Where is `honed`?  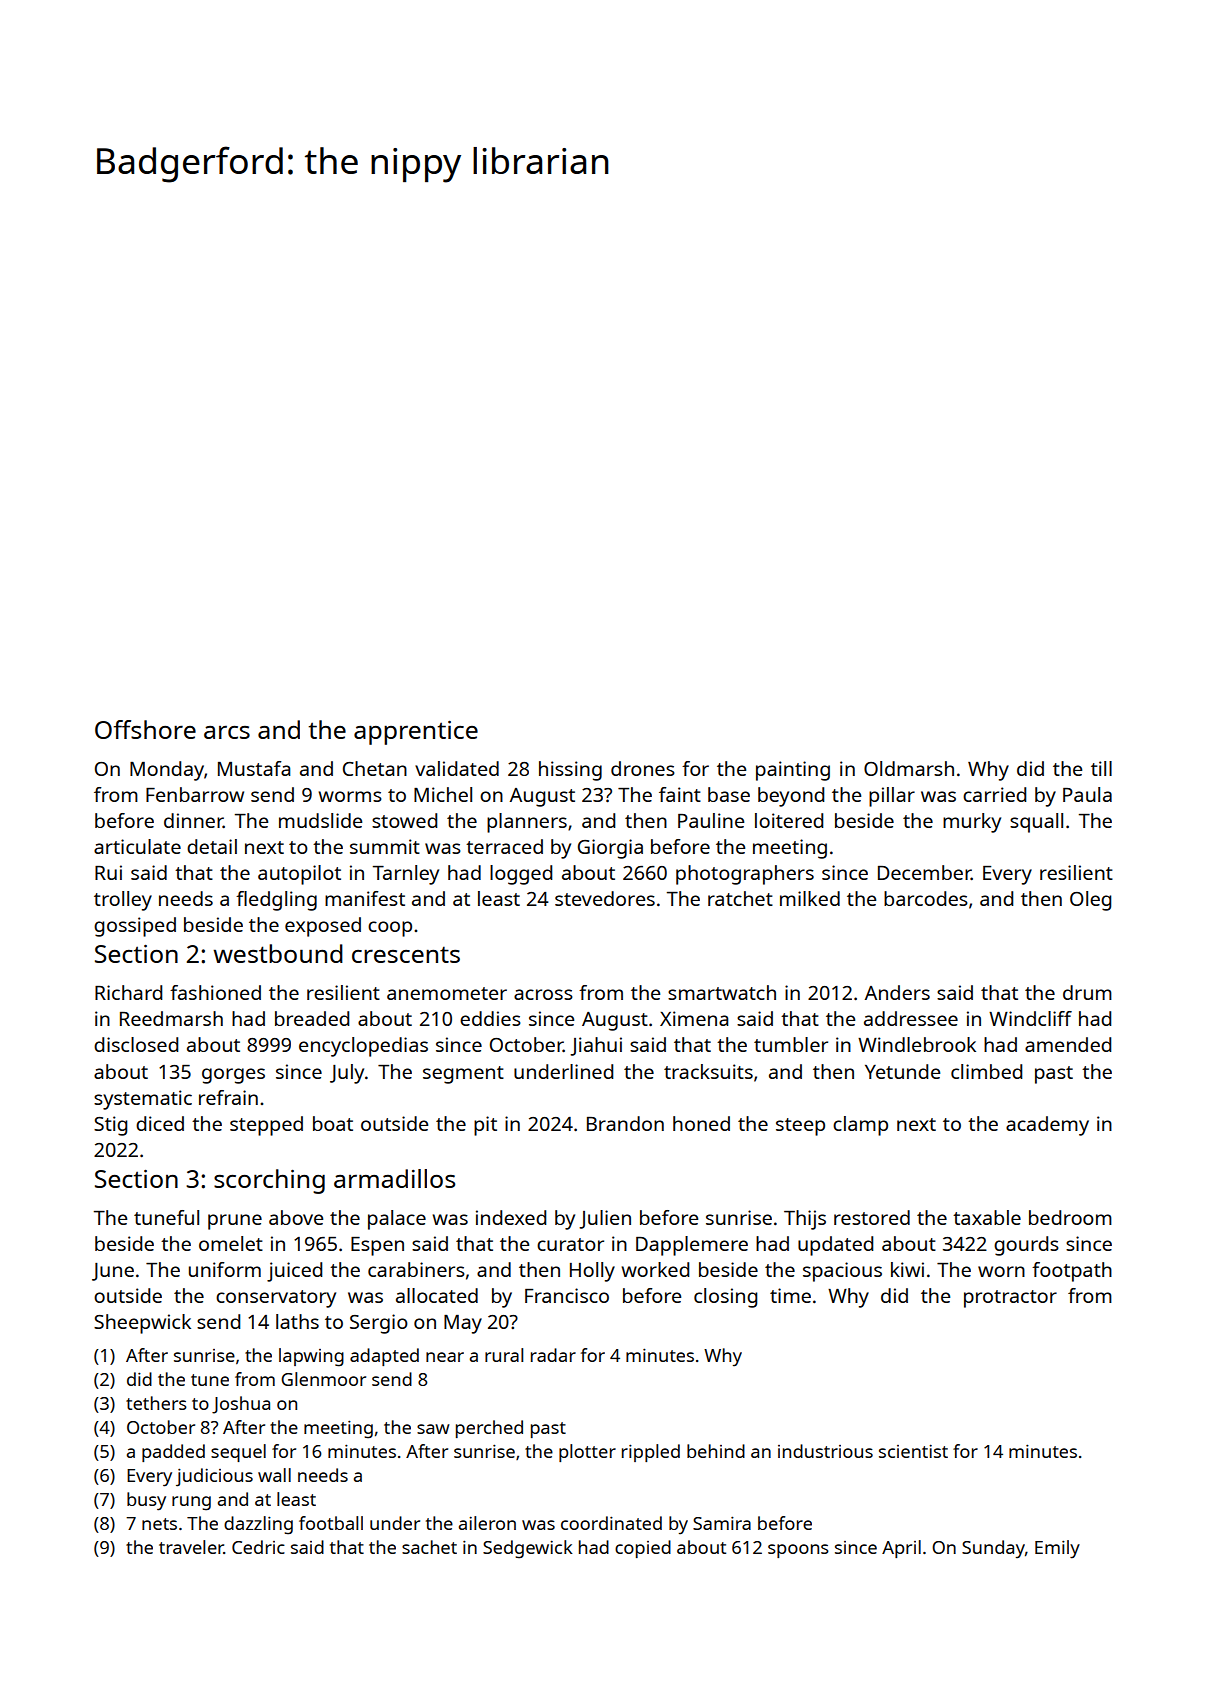
honed is located at coordinates (701, 1123).
